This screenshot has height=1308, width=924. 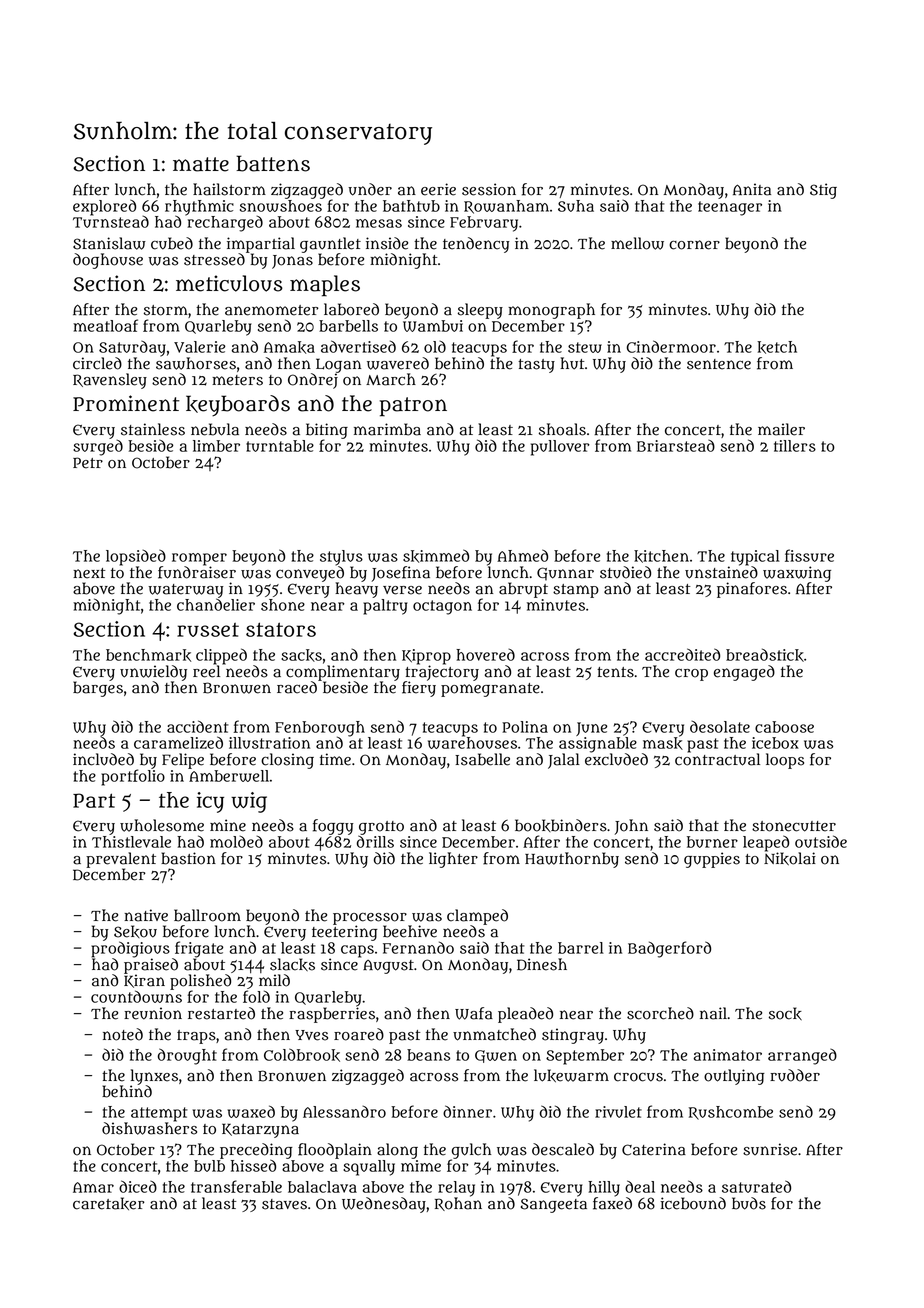 I want to click on Nikolai, so click(x=790, y=858).
